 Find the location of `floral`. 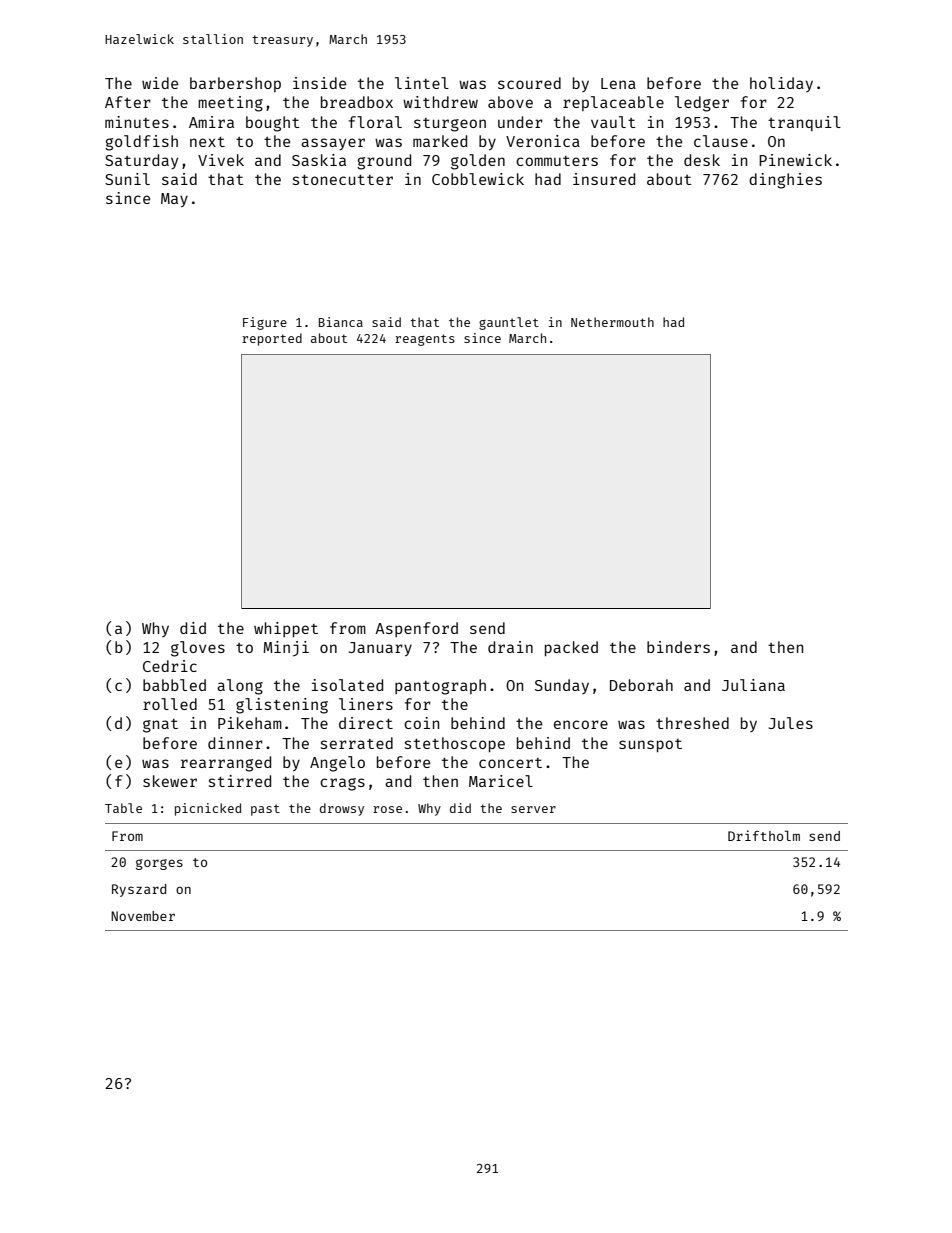

floral is located at coordinates (375, 122).
